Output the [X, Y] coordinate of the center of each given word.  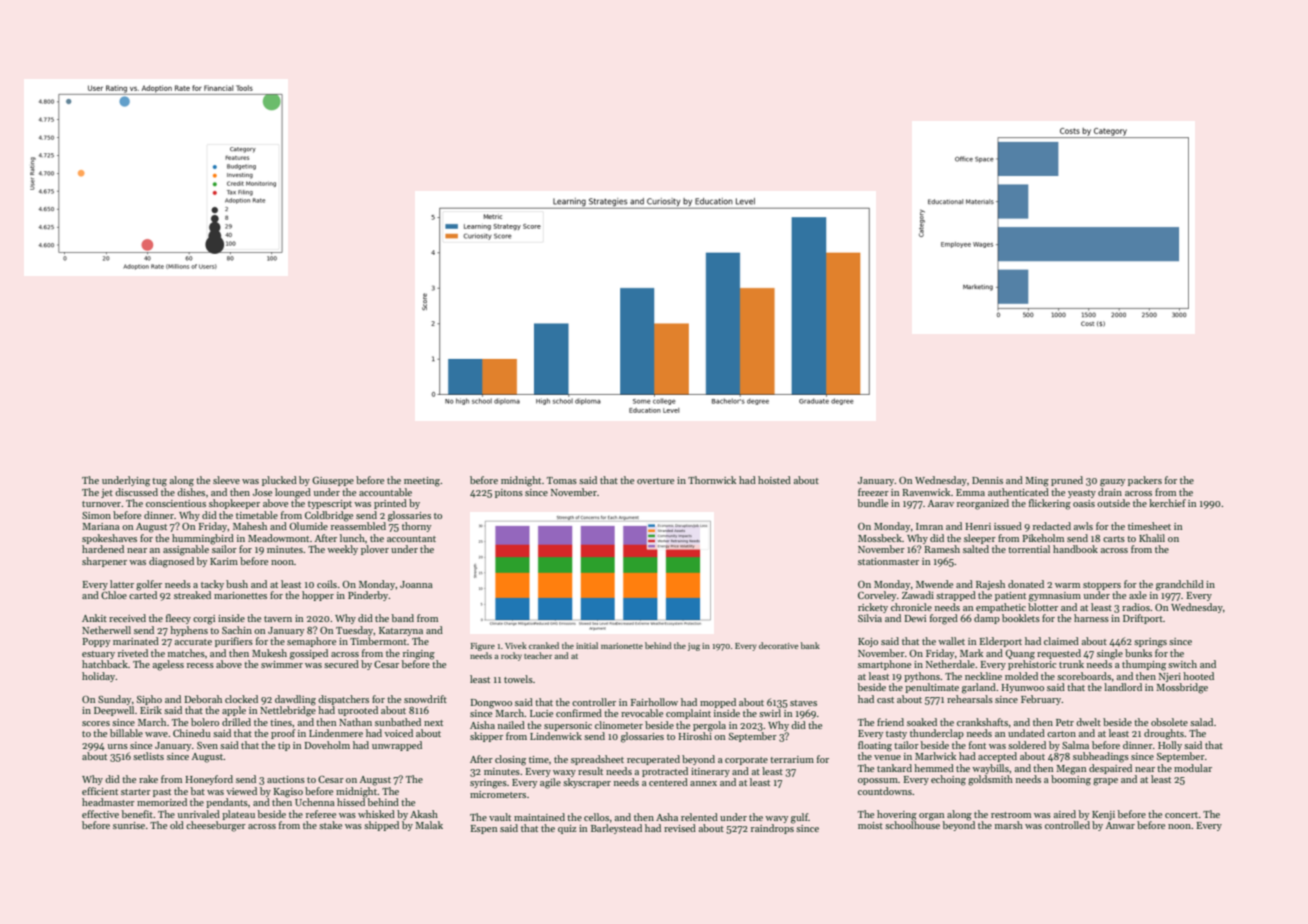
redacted [1052, 526]
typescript [330, 504]
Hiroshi [695, 736]
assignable [186, 550]
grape [1105, 782]
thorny [416, 527]
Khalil [1152, 538]
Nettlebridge [288, 711]
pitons [509, 493]
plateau [238, 815]
